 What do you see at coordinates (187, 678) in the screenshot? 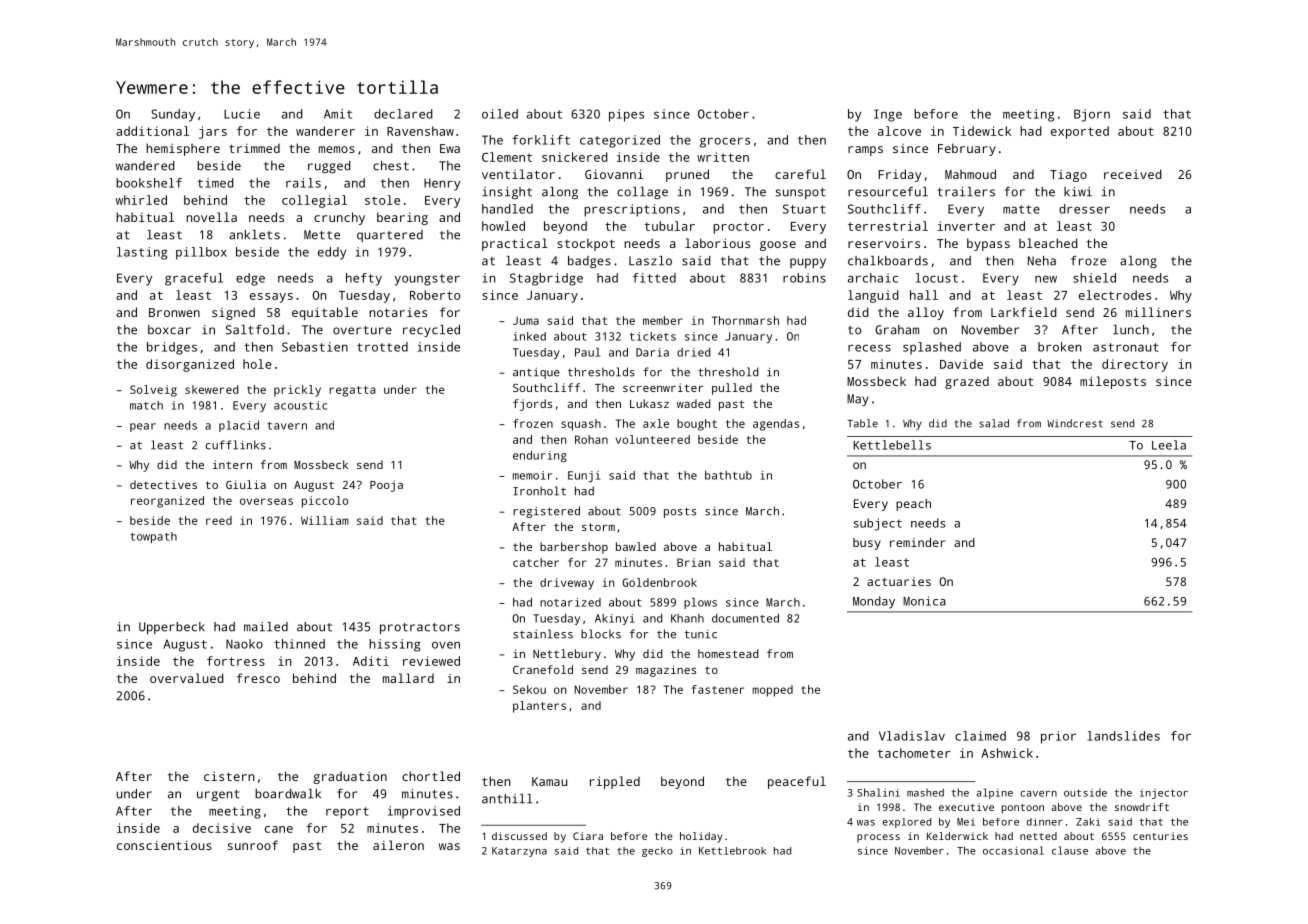
I see `overvalued` at bounding box center [187, 678].
